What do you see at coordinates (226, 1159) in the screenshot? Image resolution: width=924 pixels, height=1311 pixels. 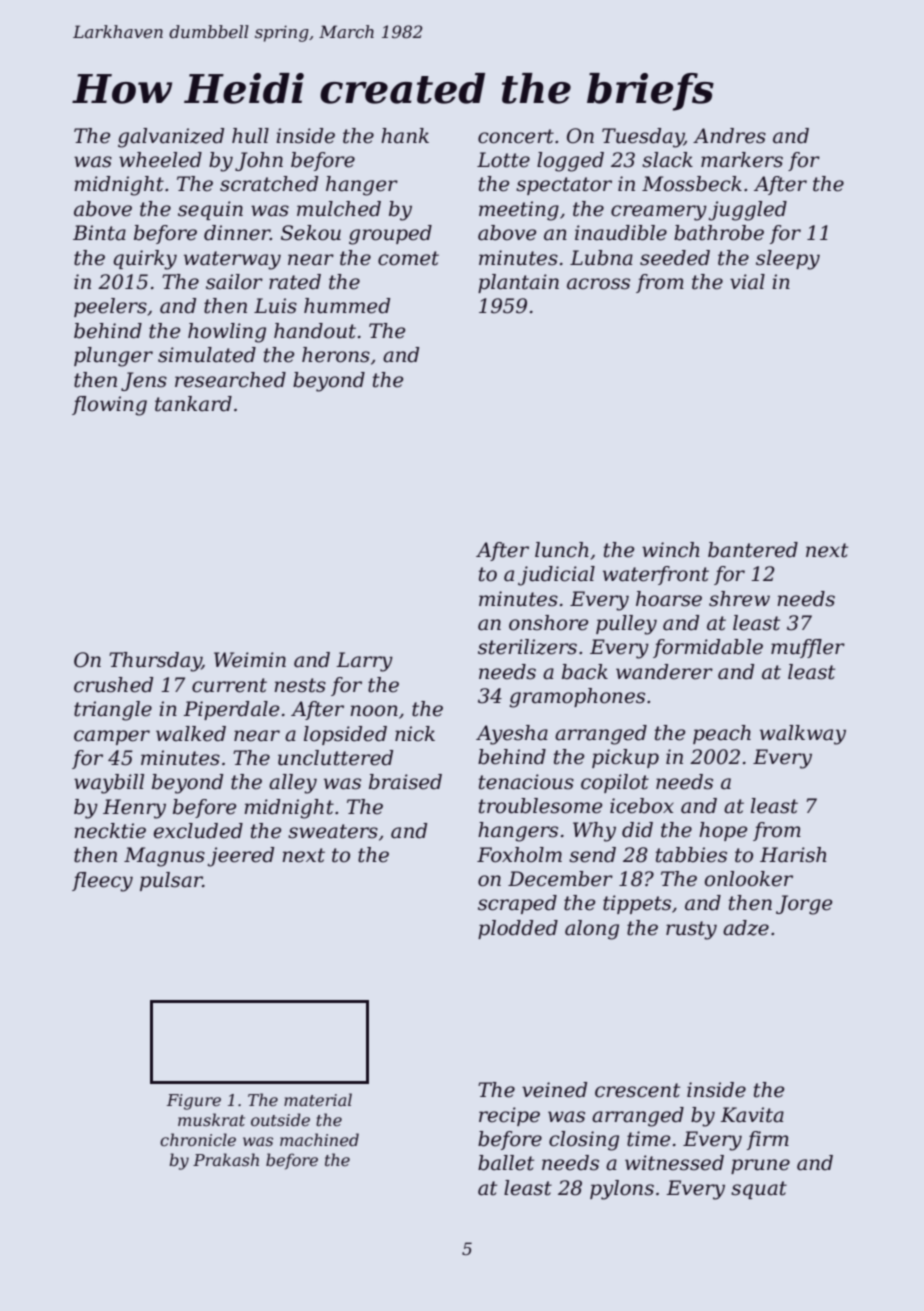 I see `Prakash` at bounding box center [226, 1159].
